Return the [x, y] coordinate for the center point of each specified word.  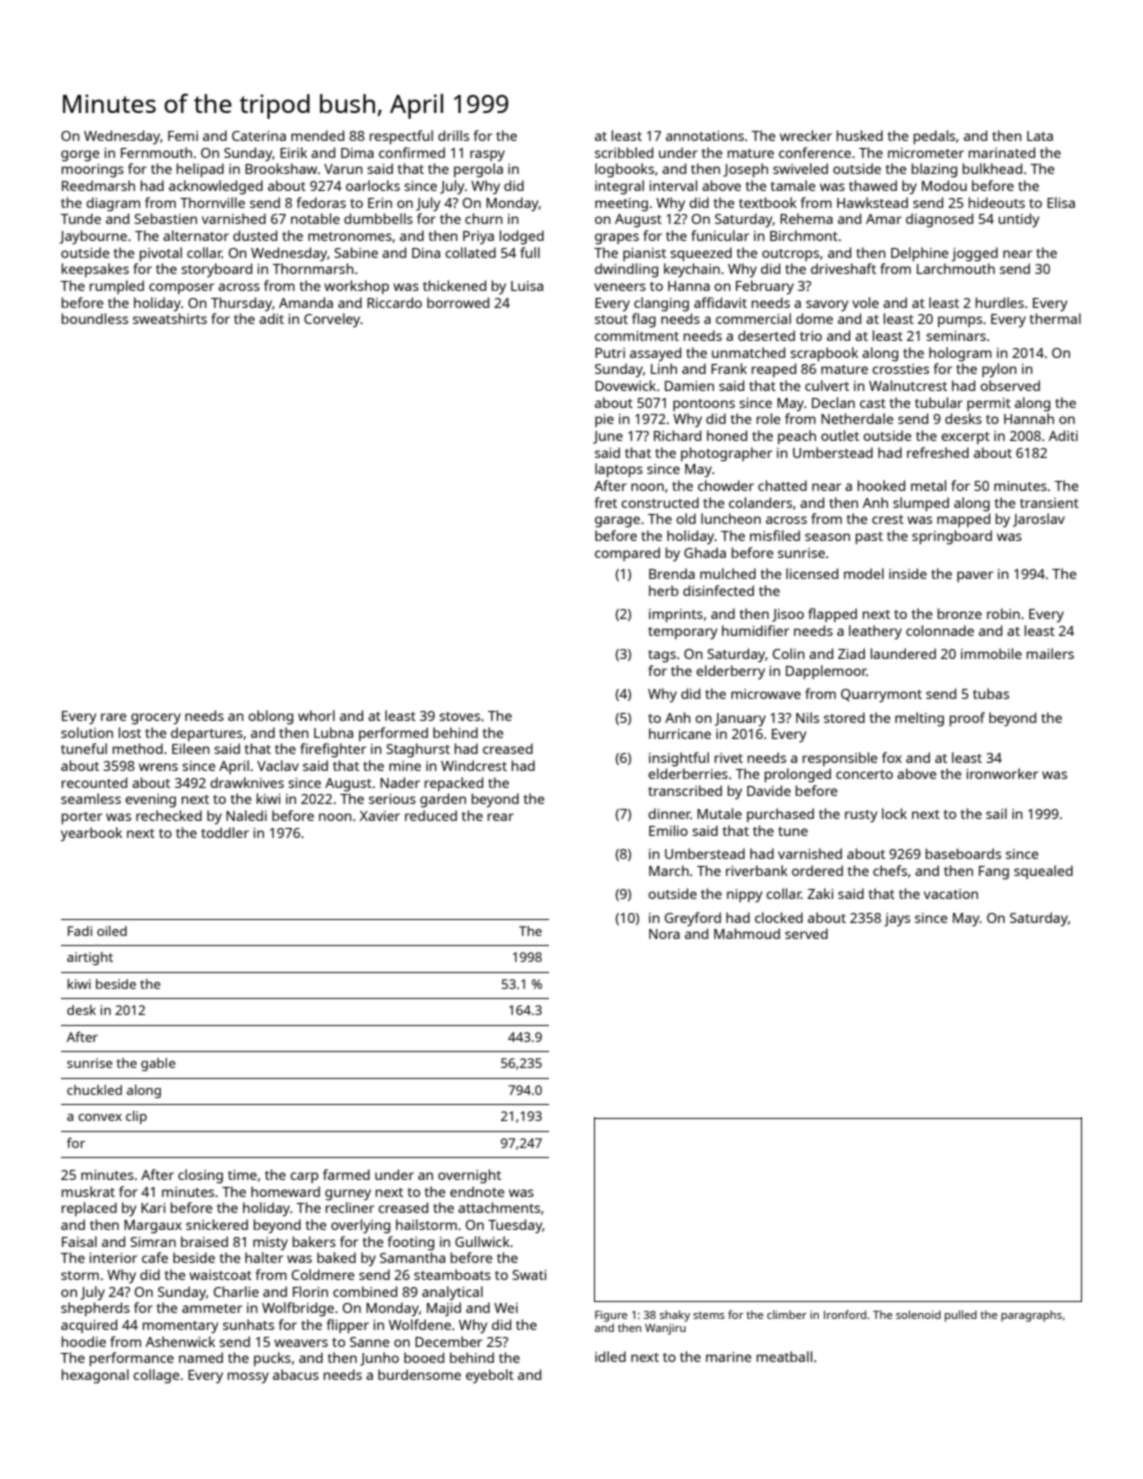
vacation [951, 894]
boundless [95, 318]
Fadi [80, 931]
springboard [952, 537]
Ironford [845, 1314]
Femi [183, 136]
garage [617, 522]
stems [709, 1315]
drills [453, 135]
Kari [153, 1208]
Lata [1040, 136]
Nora [664, 934]
